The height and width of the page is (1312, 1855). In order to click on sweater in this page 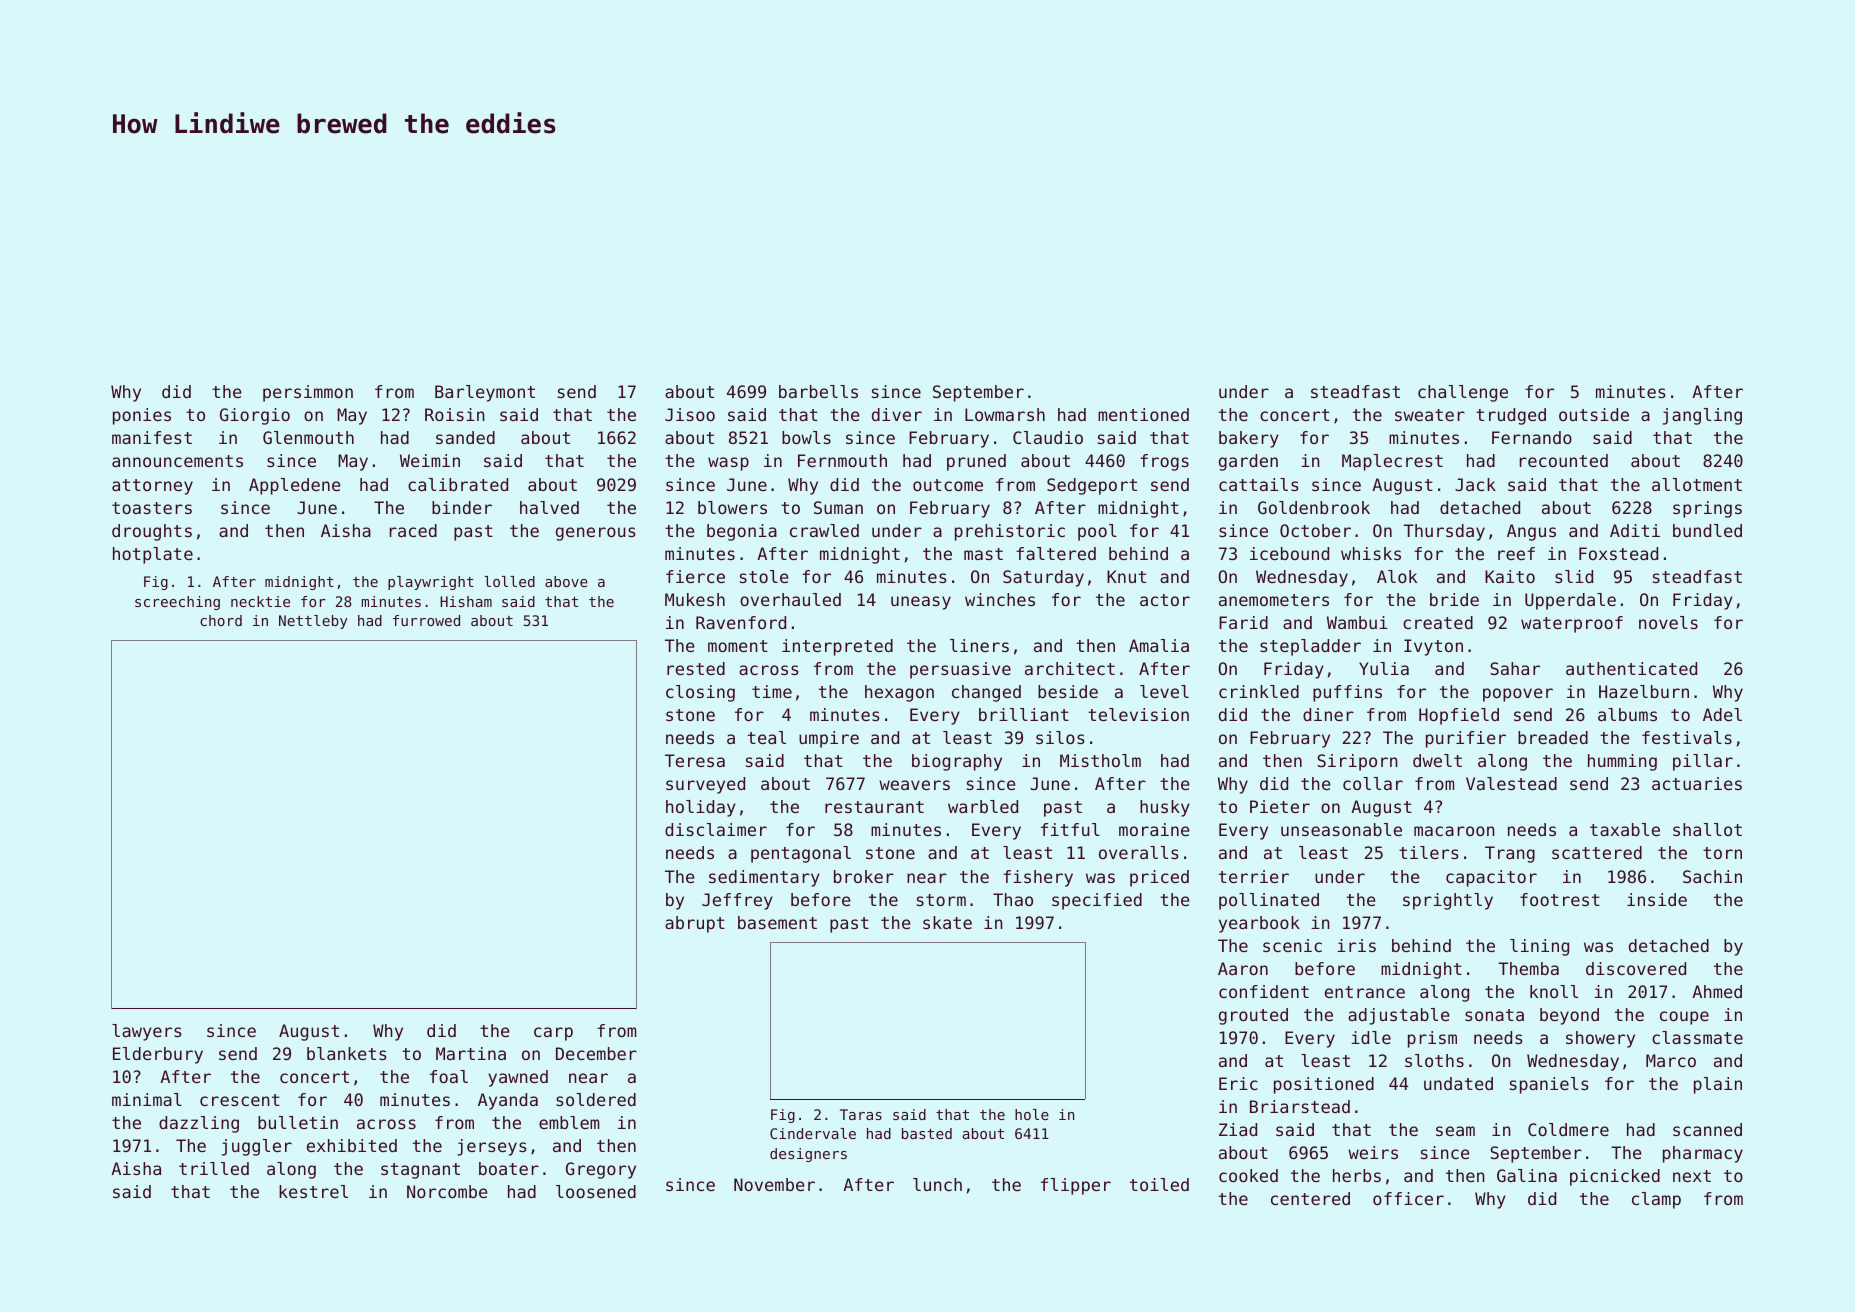, I will do `click(1430, 415)`.
